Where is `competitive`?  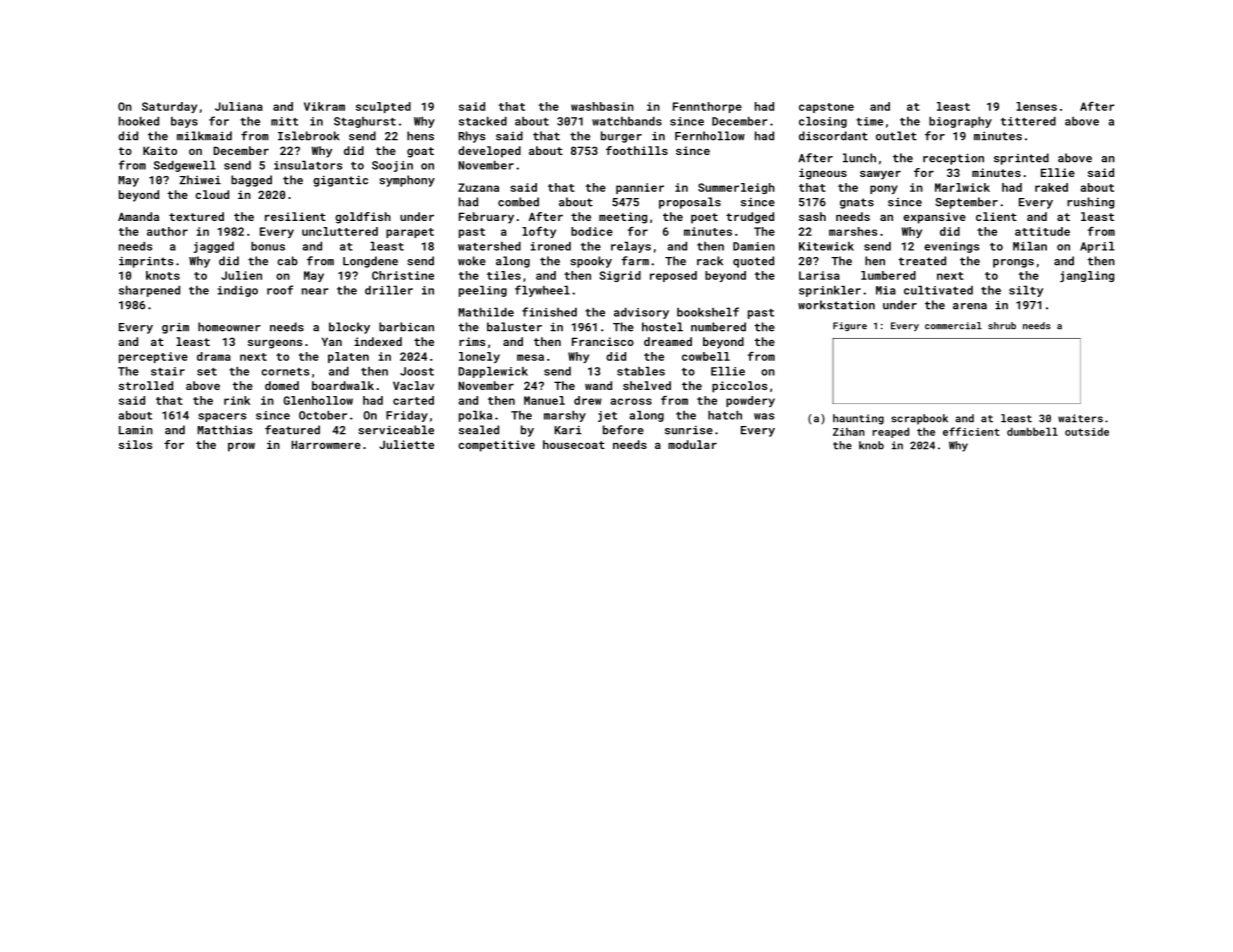 competitive is located at coordinates (496, 446).
